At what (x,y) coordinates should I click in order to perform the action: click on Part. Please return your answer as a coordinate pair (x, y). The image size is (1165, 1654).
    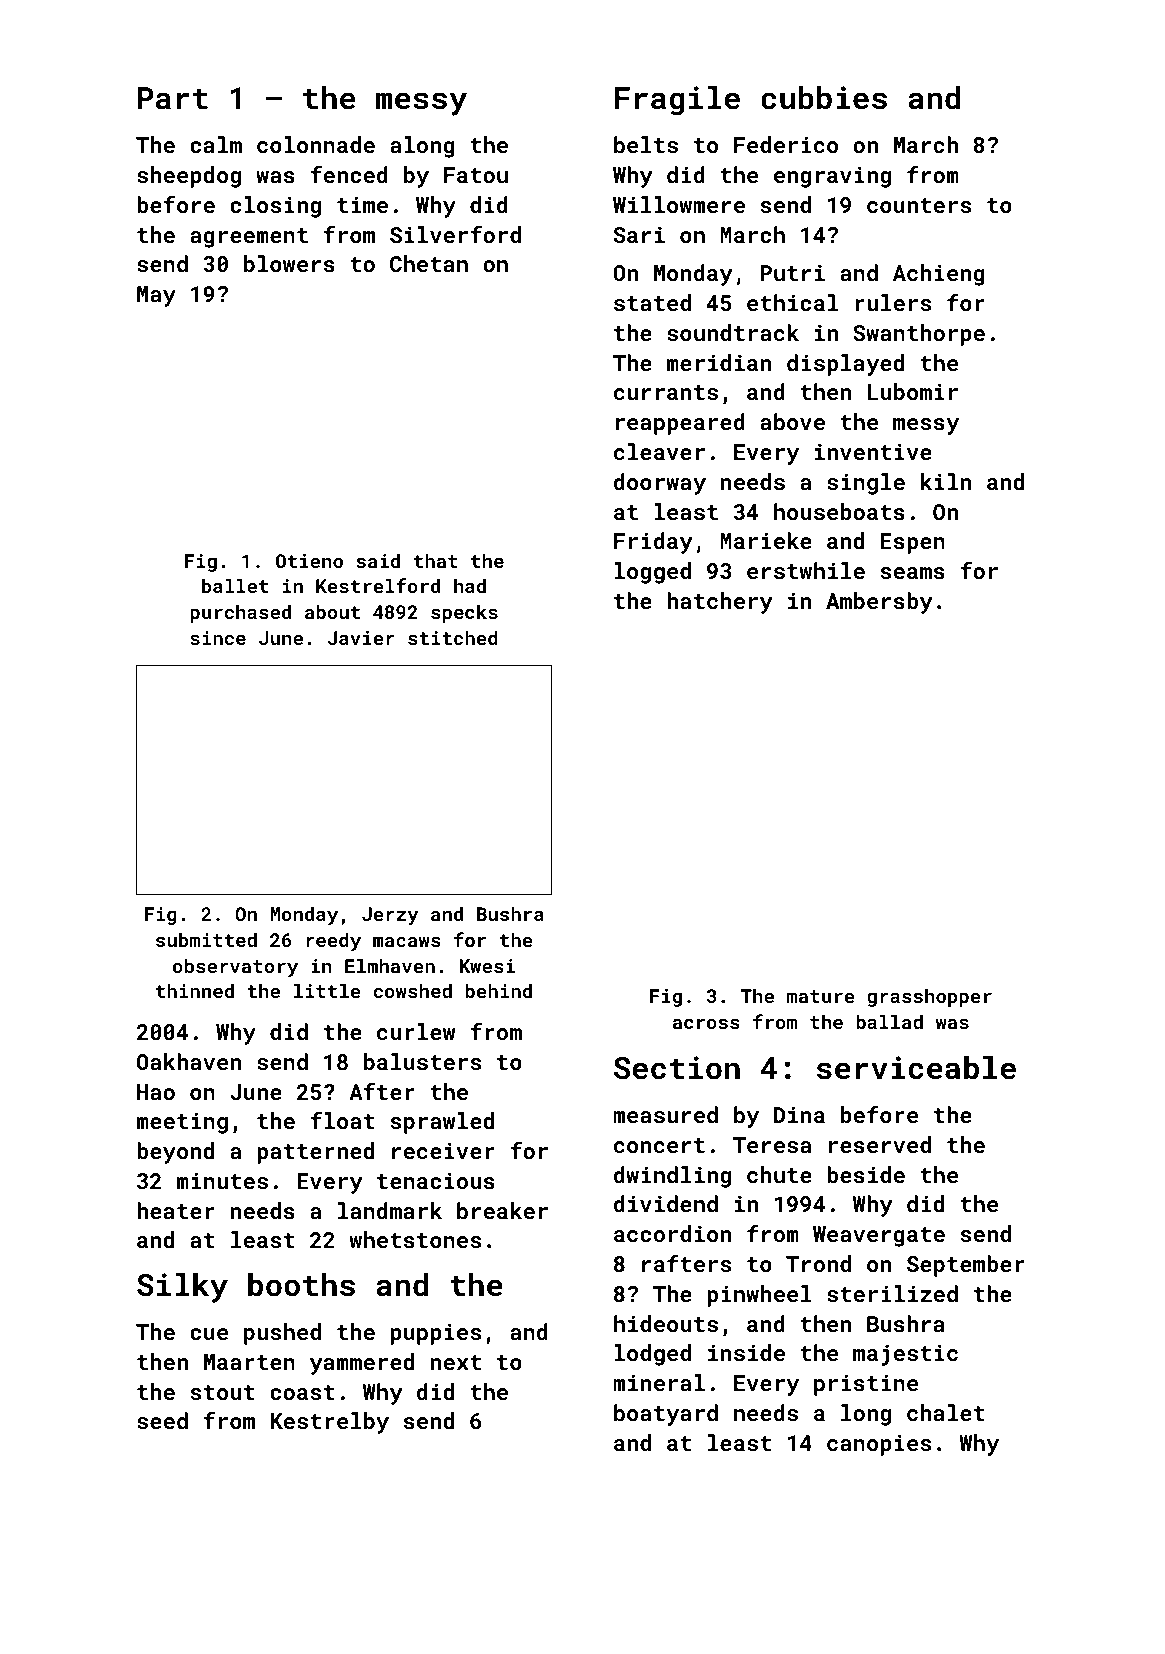
    Looking at the image, I should click on (173, 98).
